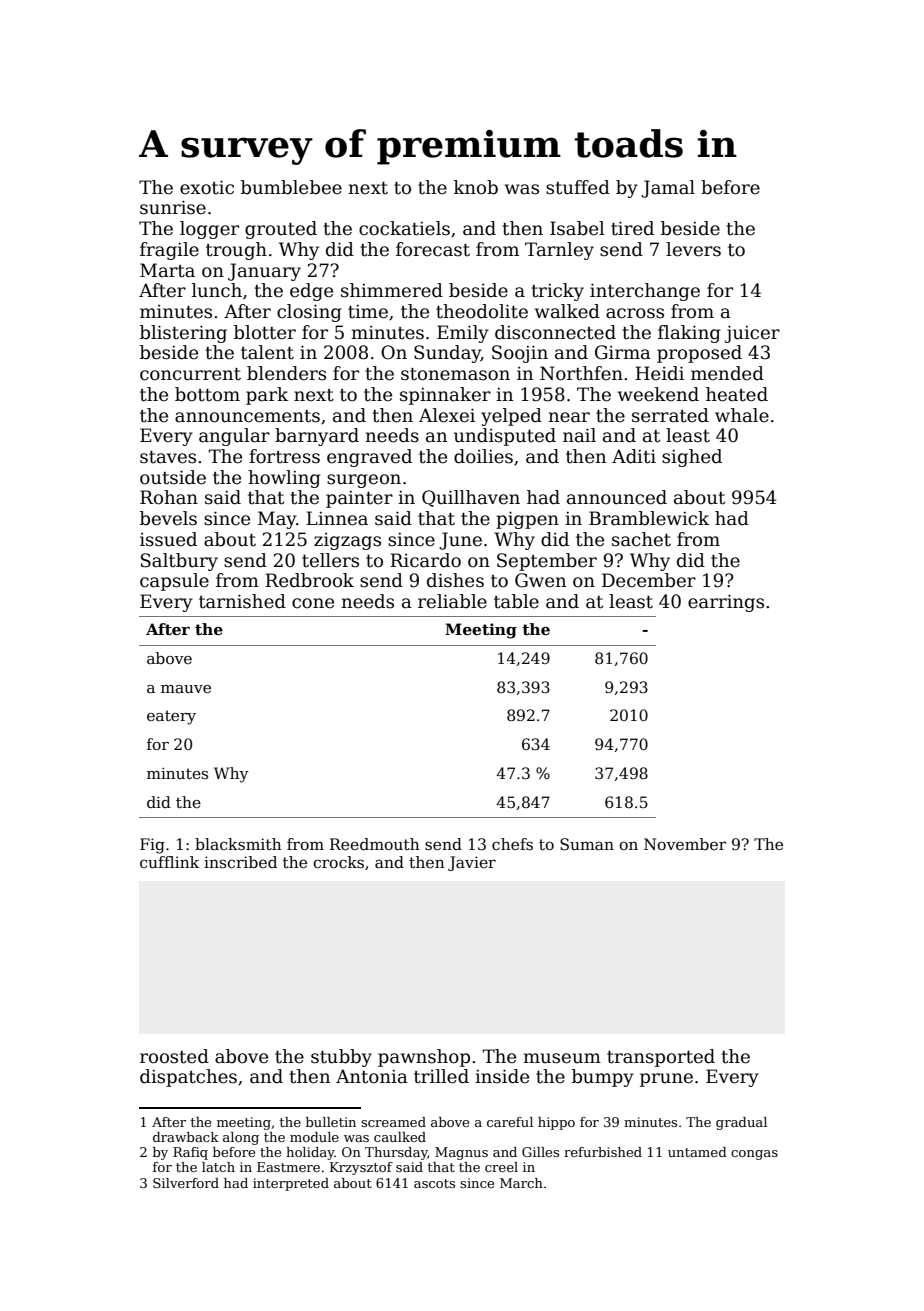 This image has height=1311, width=924. Describe the element at coordinates (171, 717) in the image. I see `eatery` at that location.
